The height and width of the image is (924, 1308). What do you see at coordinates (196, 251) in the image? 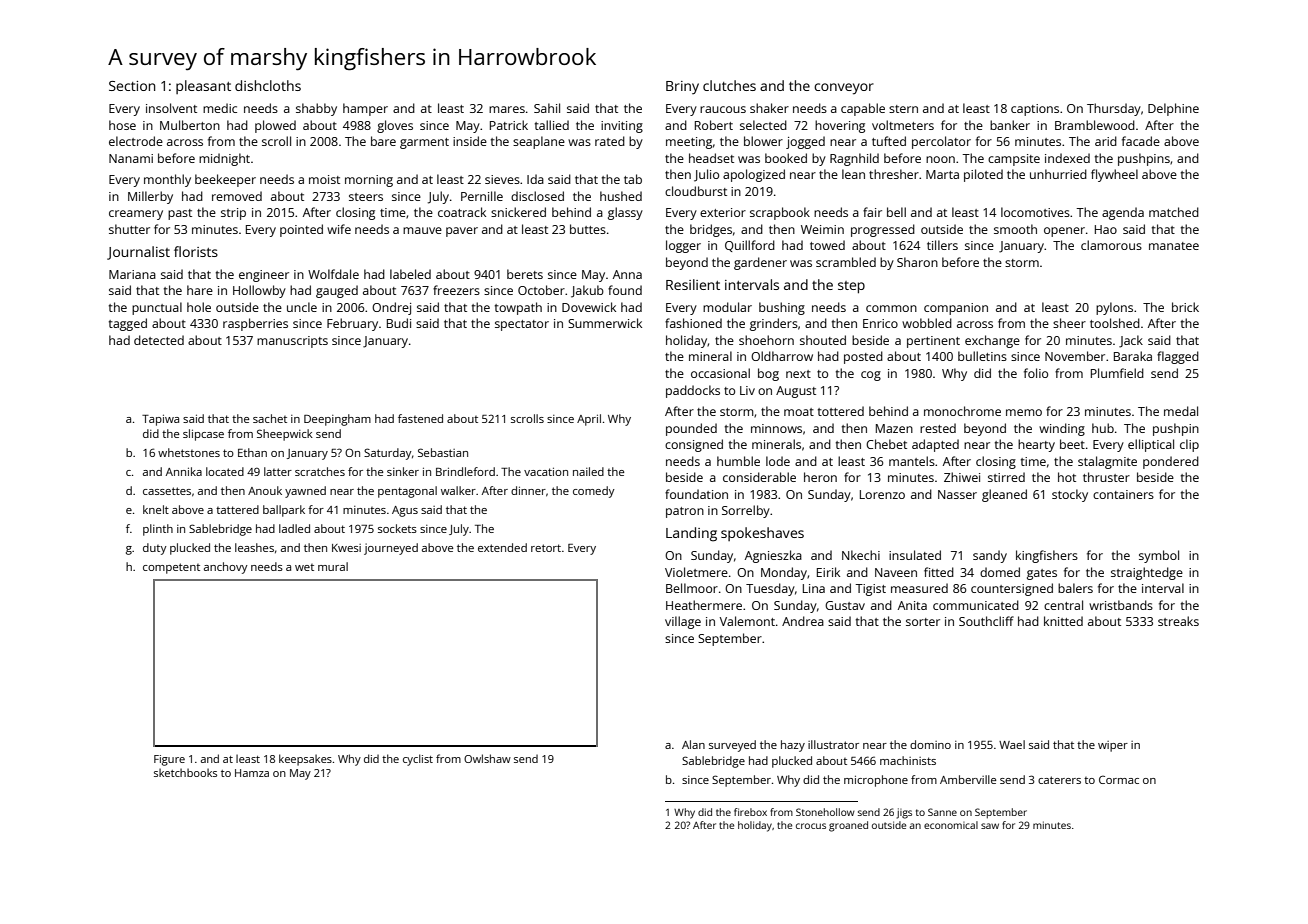
I see `florists` at bounding box center [196, 251].
